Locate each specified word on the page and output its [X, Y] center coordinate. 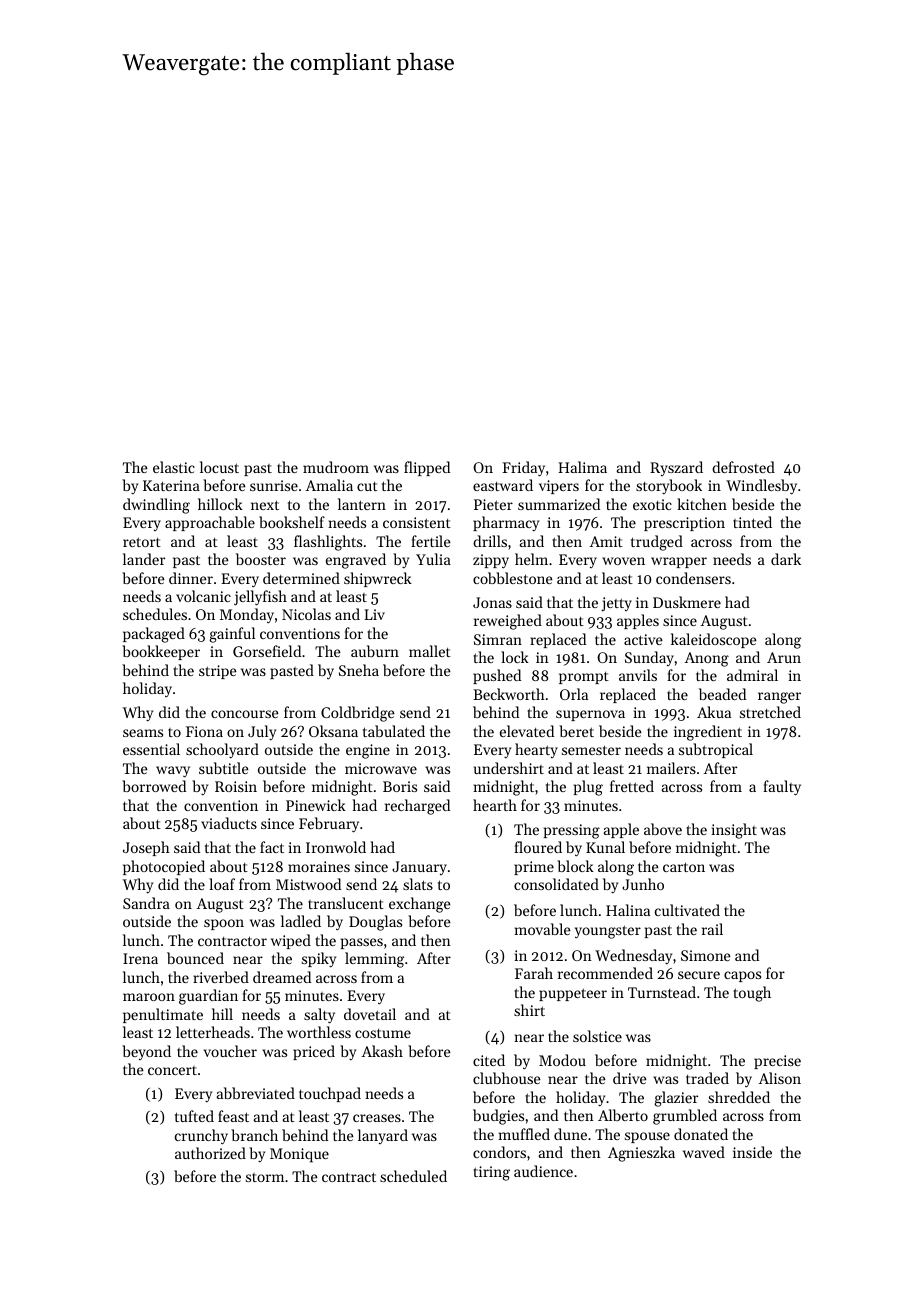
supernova [590, 715]
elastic [174, 467]
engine [368, 751]
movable [543, 929]
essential [151, 749]
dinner [191, 578]
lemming [374, 960]
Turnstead [662, 992]
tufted [194, 1116]
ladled [301, 921]
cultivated [687, 910]
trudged [657, 543]
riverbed [221, 977]
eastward [503, 485]
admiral [752, 675]
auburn [375, 651]
